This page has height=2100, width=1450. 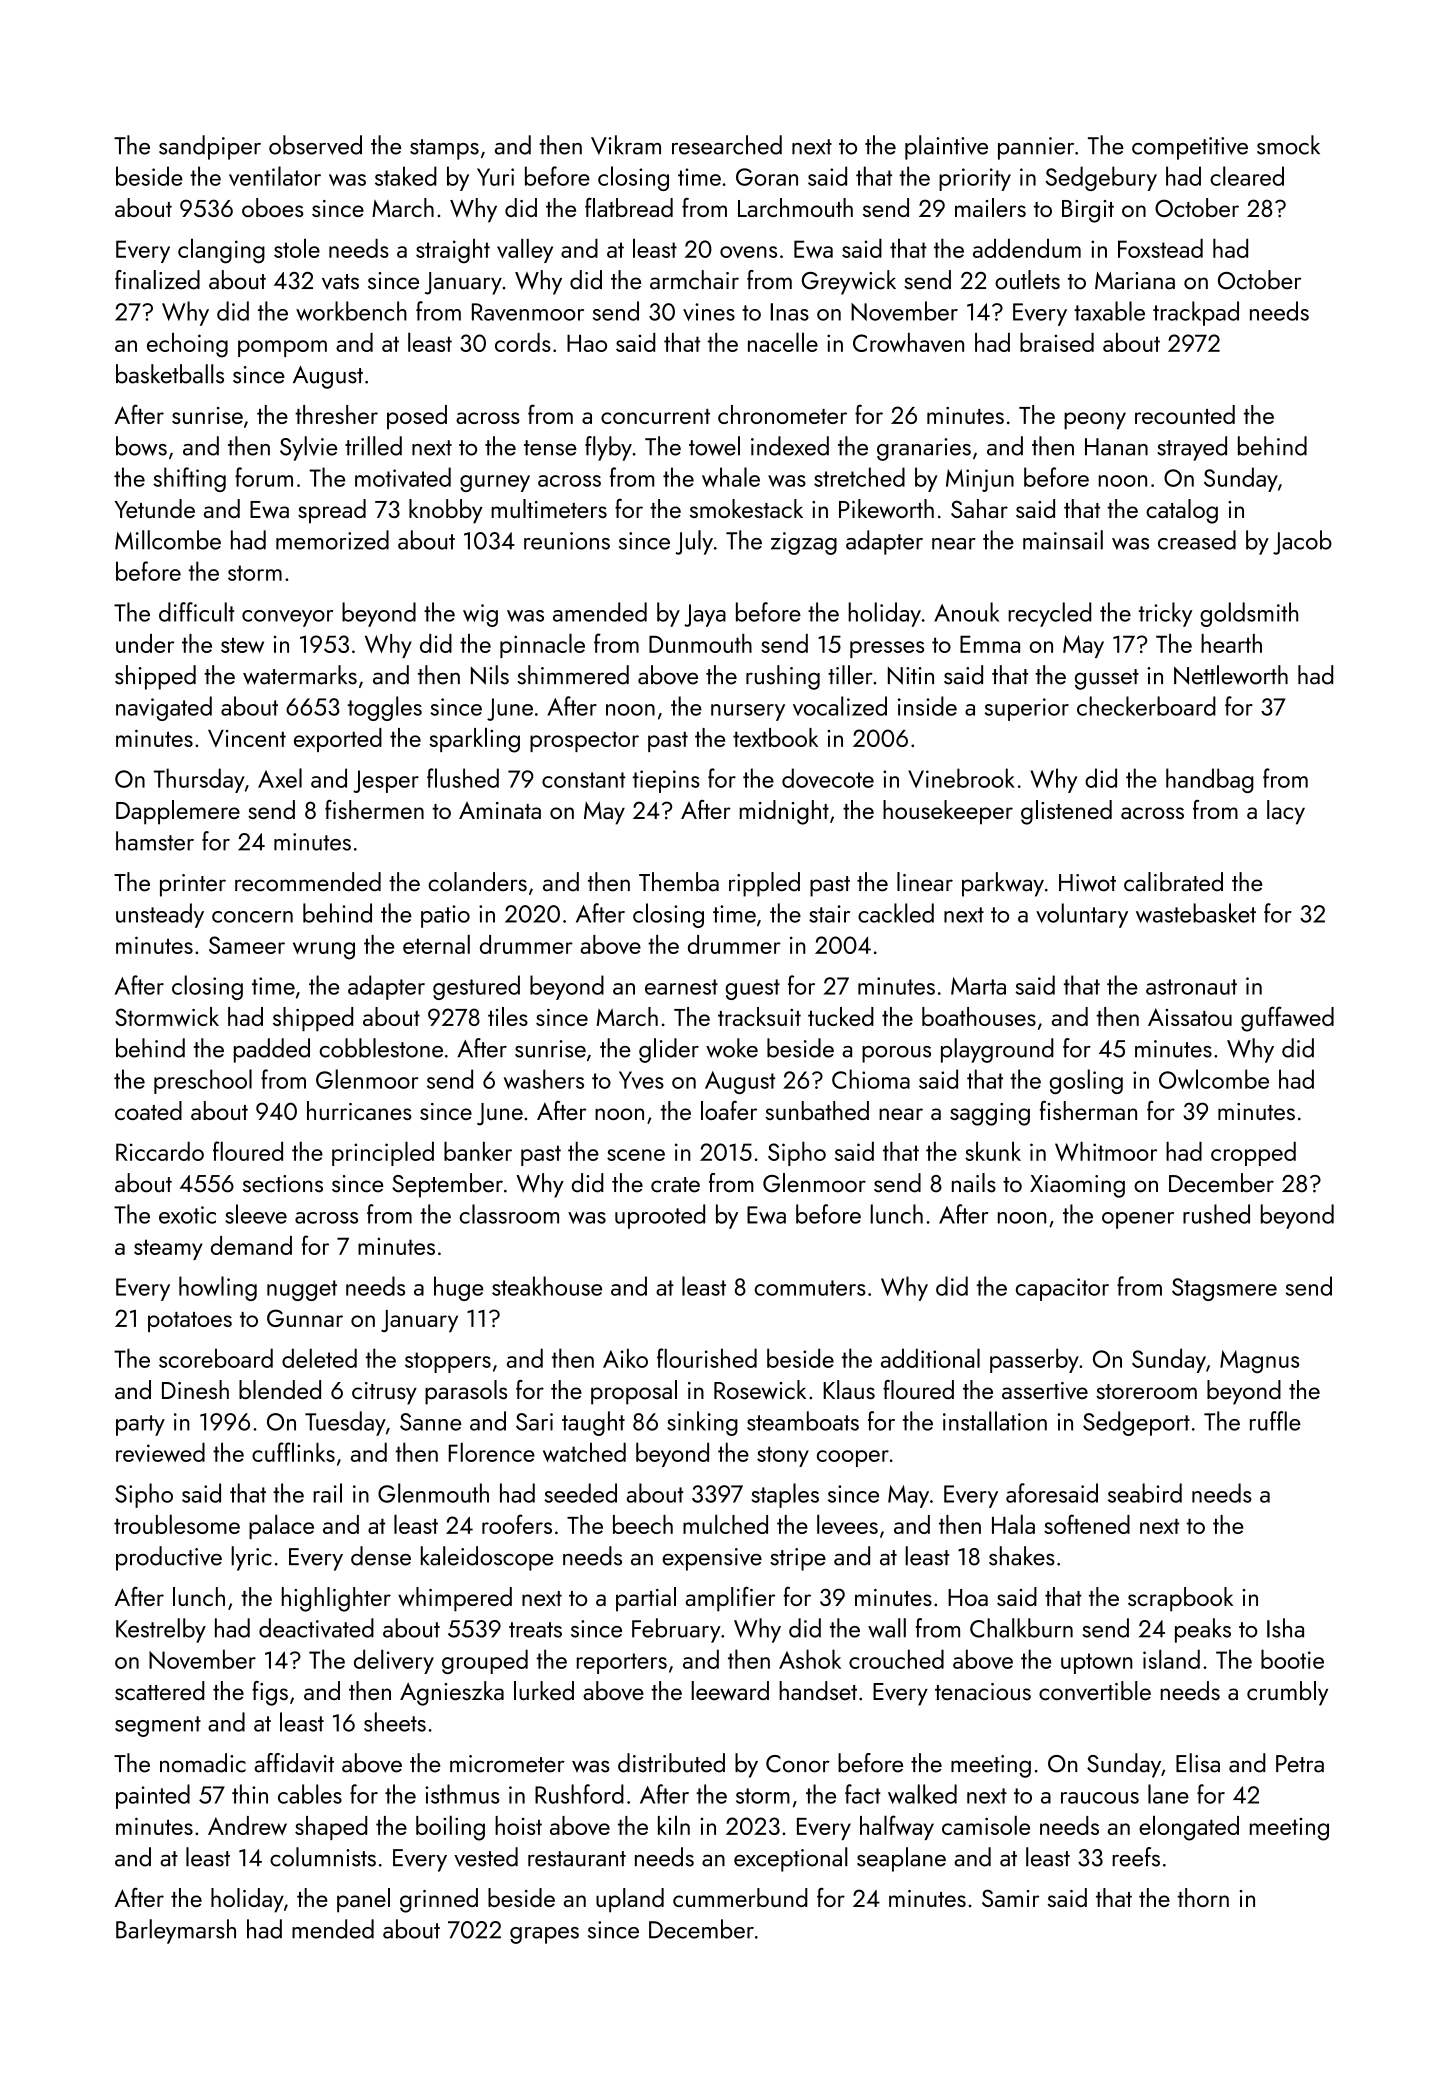 I want to click on forum, so click(x=264, y=477).
